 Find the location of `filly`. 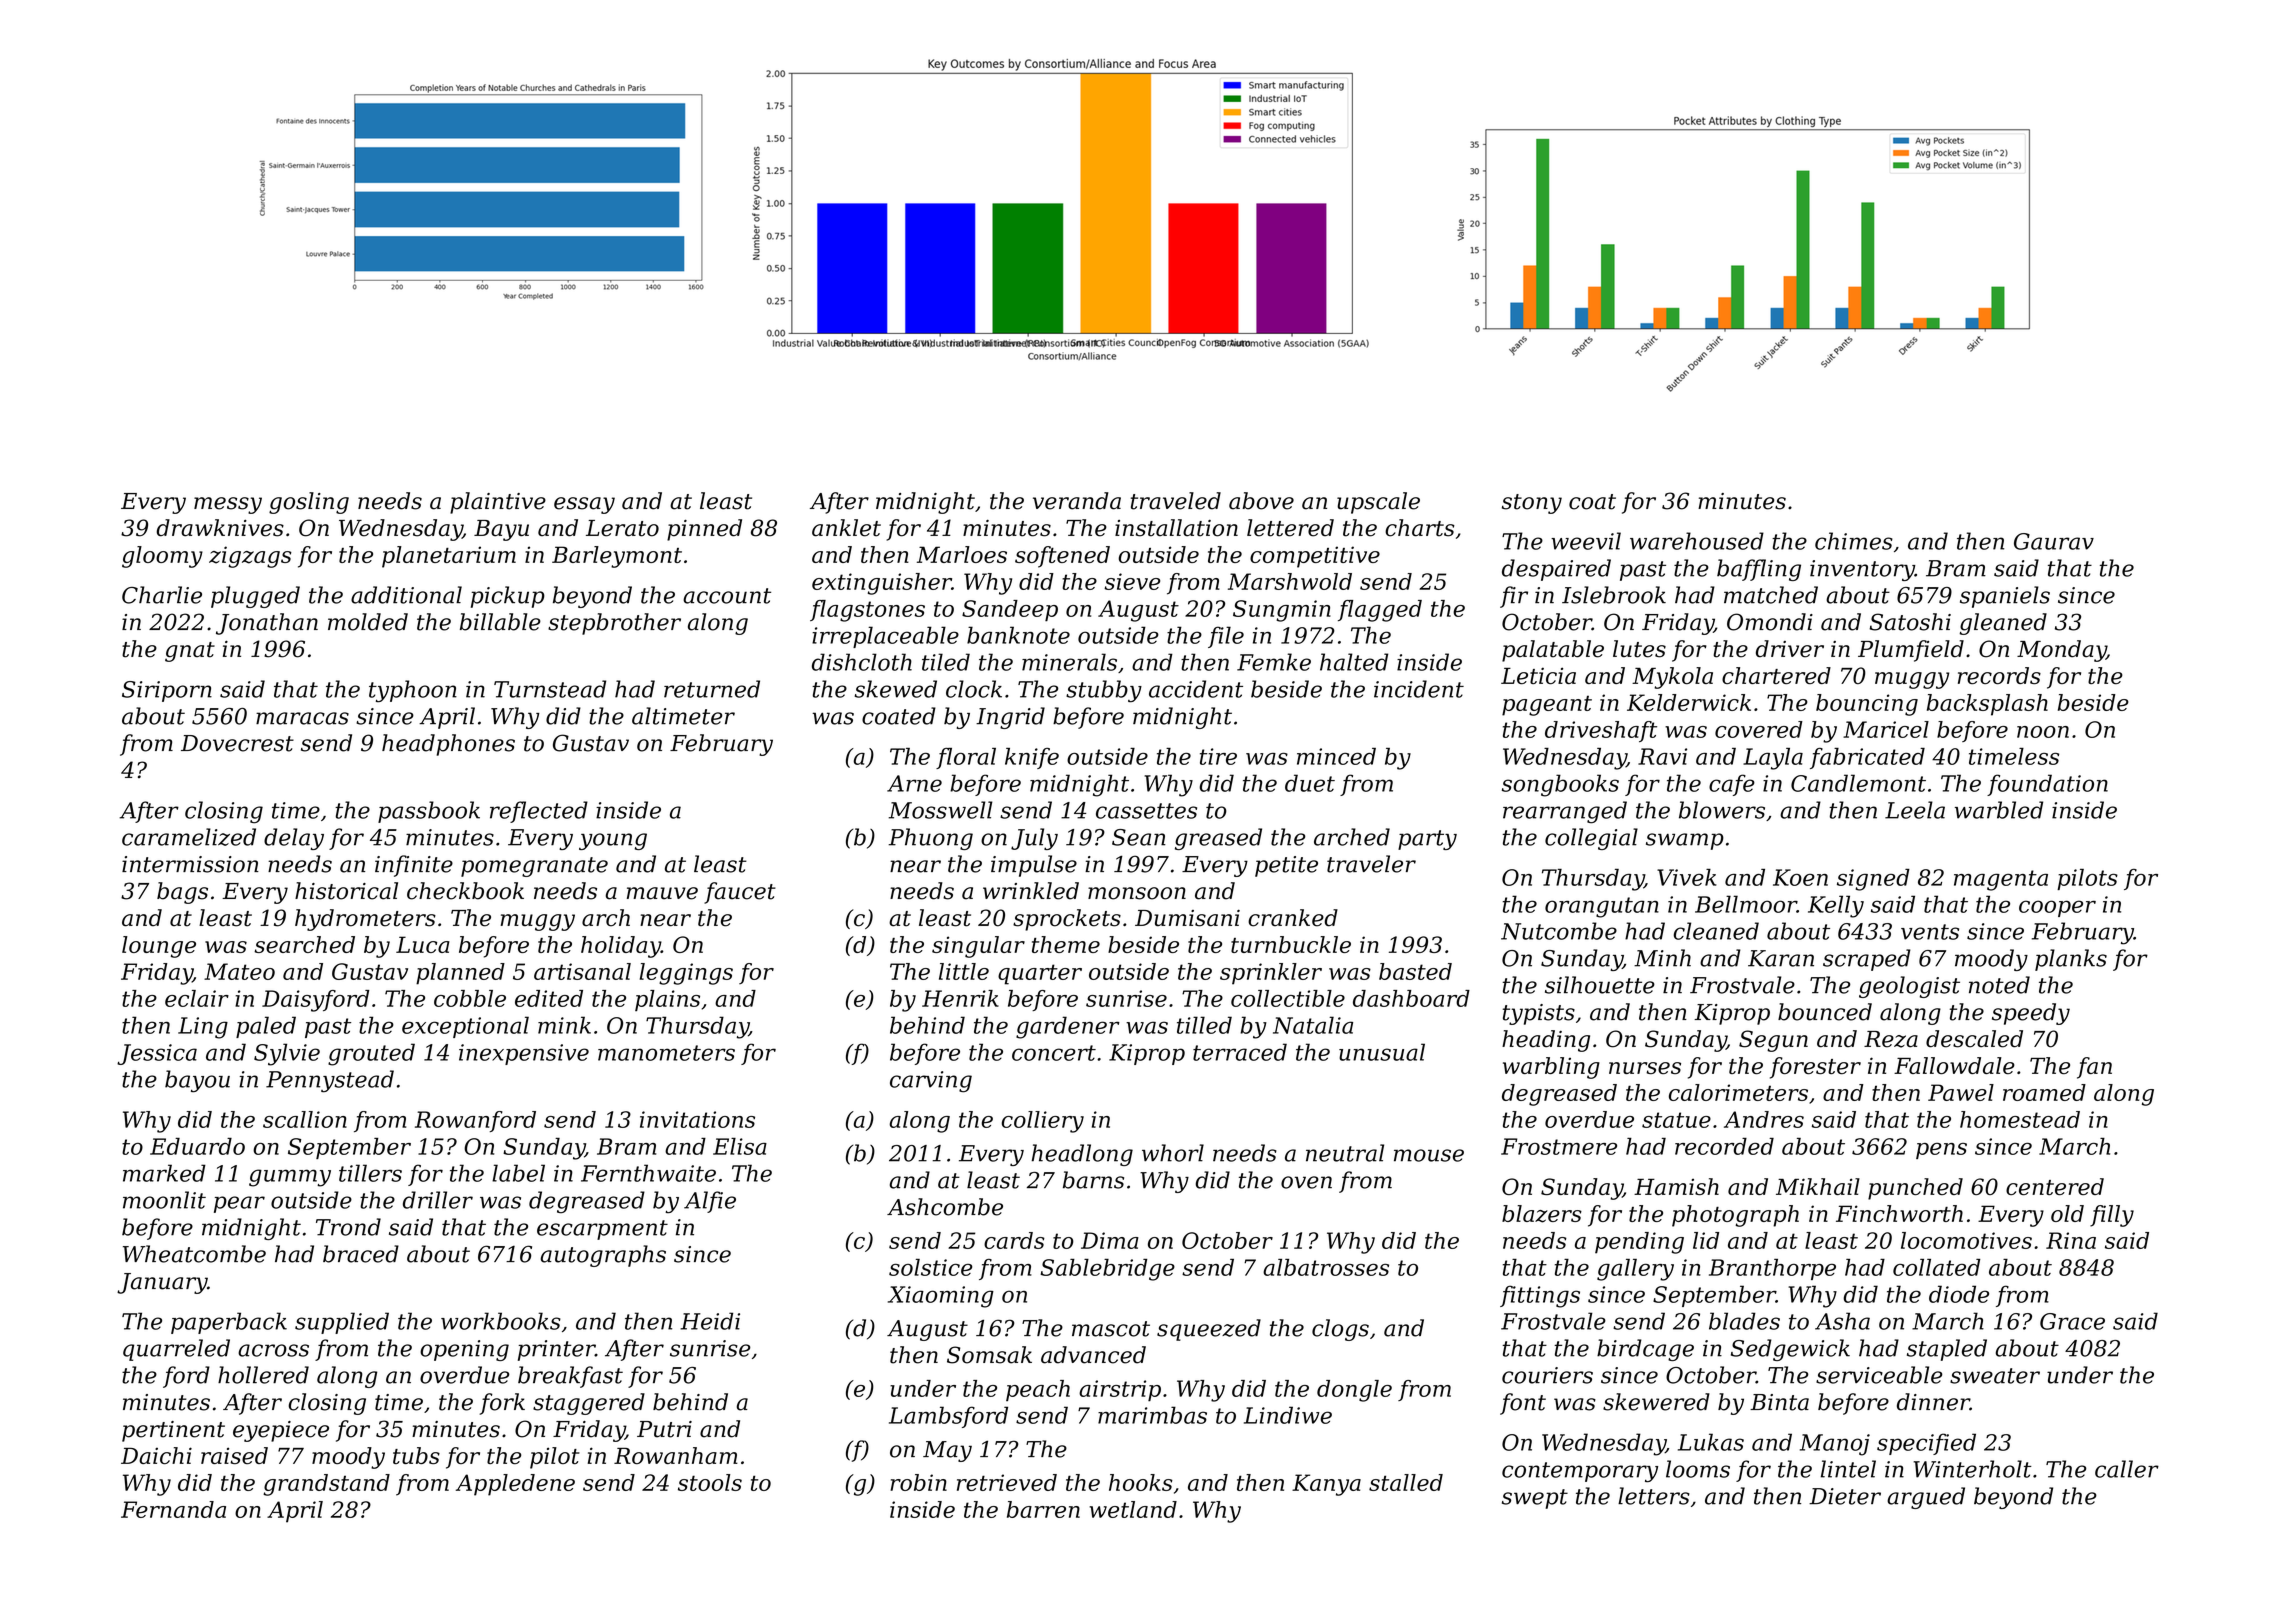

filly is located at coordinates (2112, 1216).
